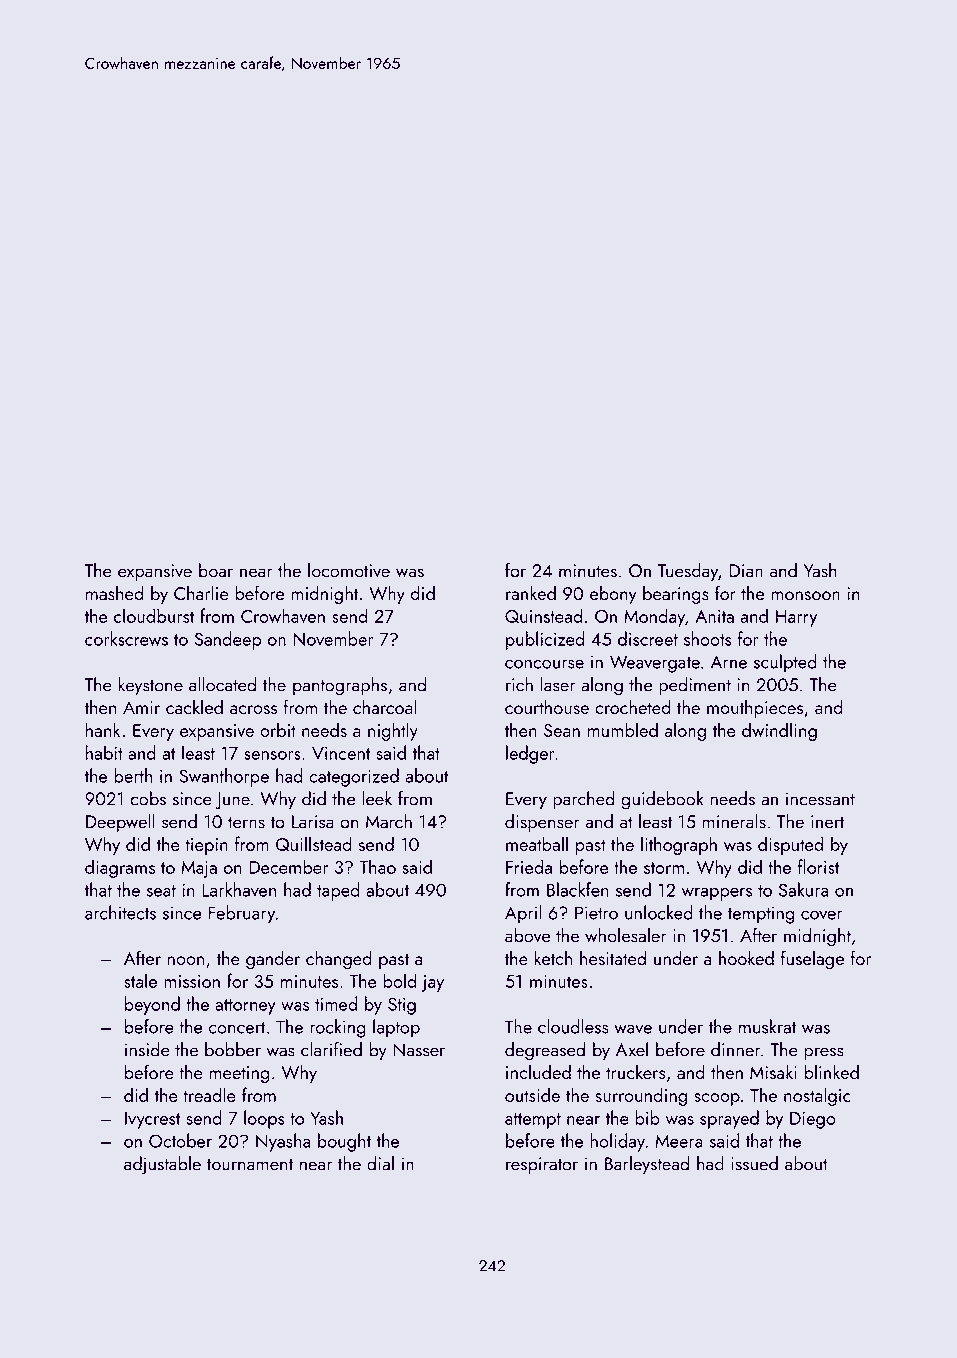 The width and height of the screenshot is (957, 1358). Describe the element at coordinates (273, 959) in the screenshot. I see `gander` at that location.
